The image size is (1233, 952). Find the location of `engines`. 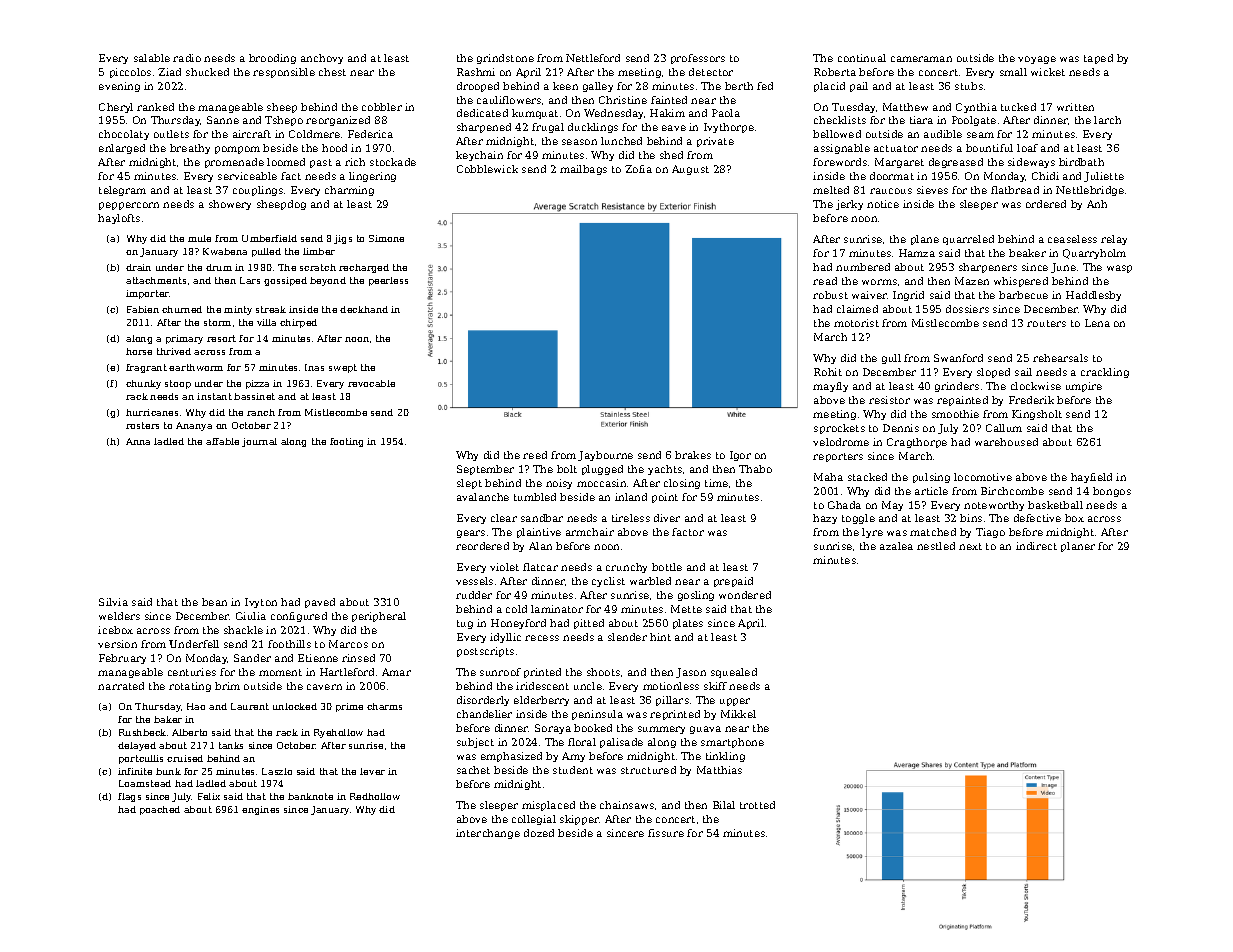

engines is located at coordinates (260, 810).
